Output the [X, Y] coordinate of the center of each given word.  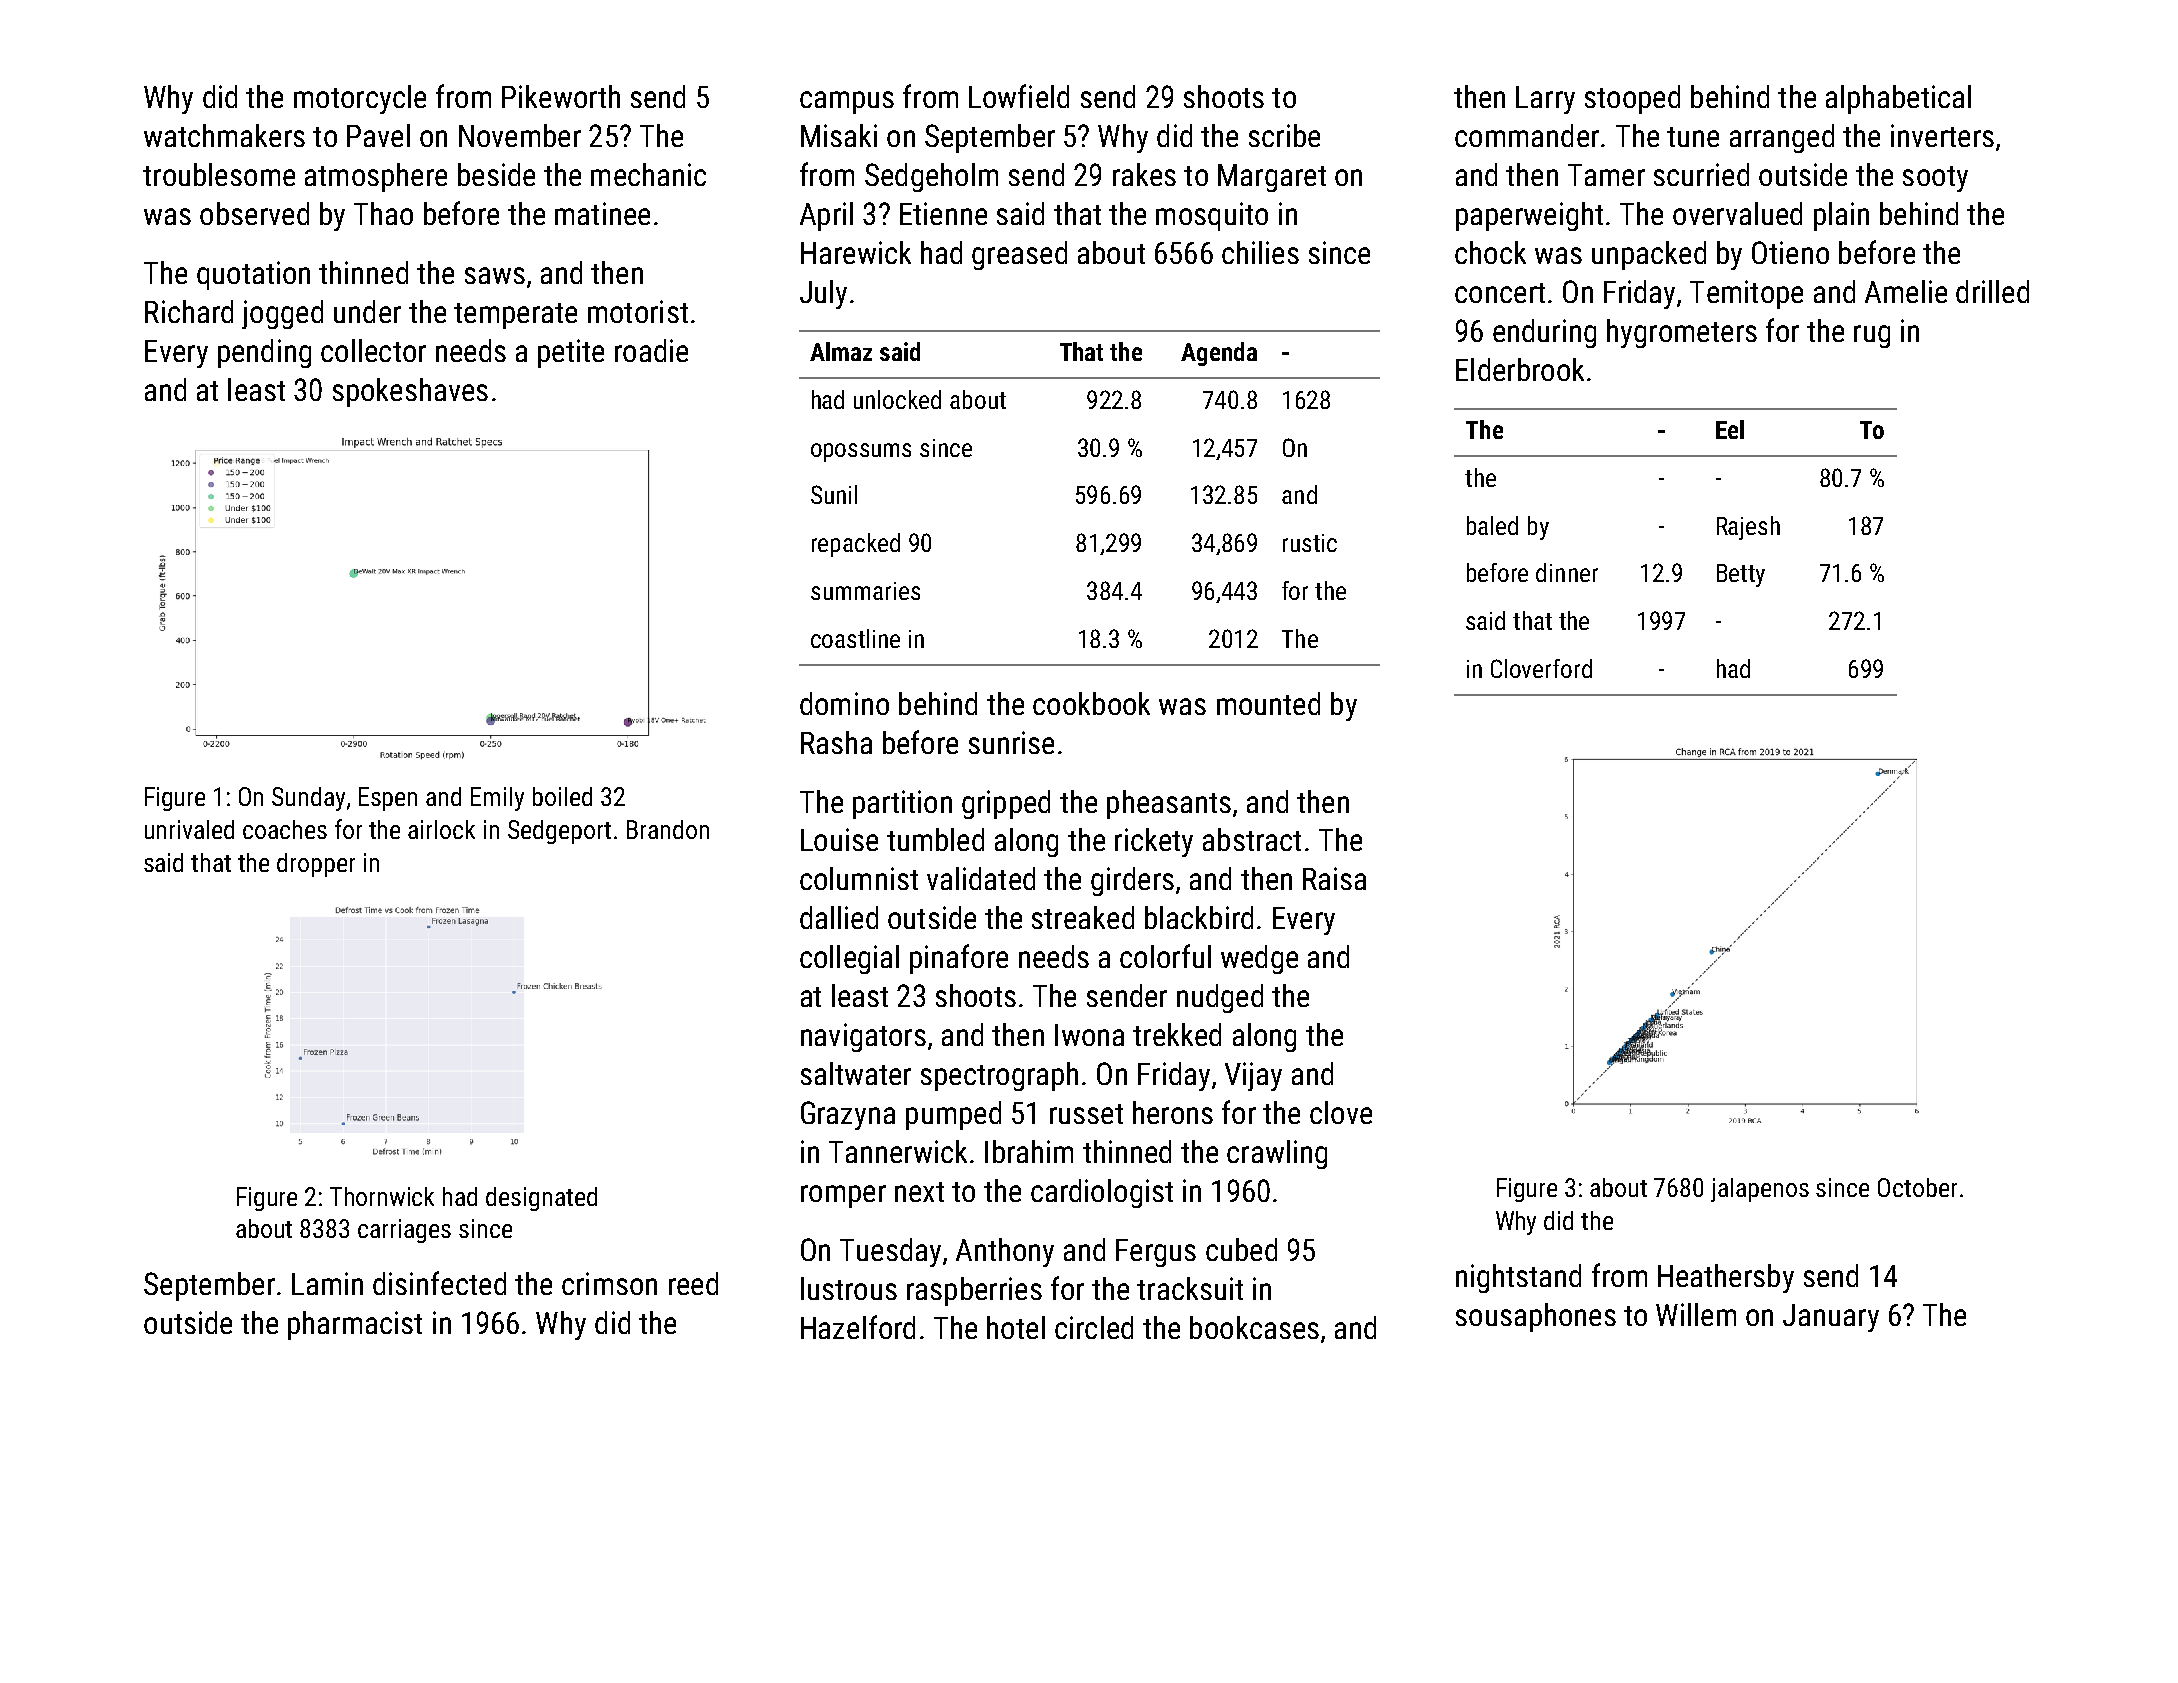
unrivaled [189, 829]
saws [495, 275]
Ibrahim [1029, 1151]
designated [541, 1199]
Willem [1696, 1314]
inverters [1942, 135]
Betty [1741, 575]
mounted [1268, 703]
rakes [1144, 174]
